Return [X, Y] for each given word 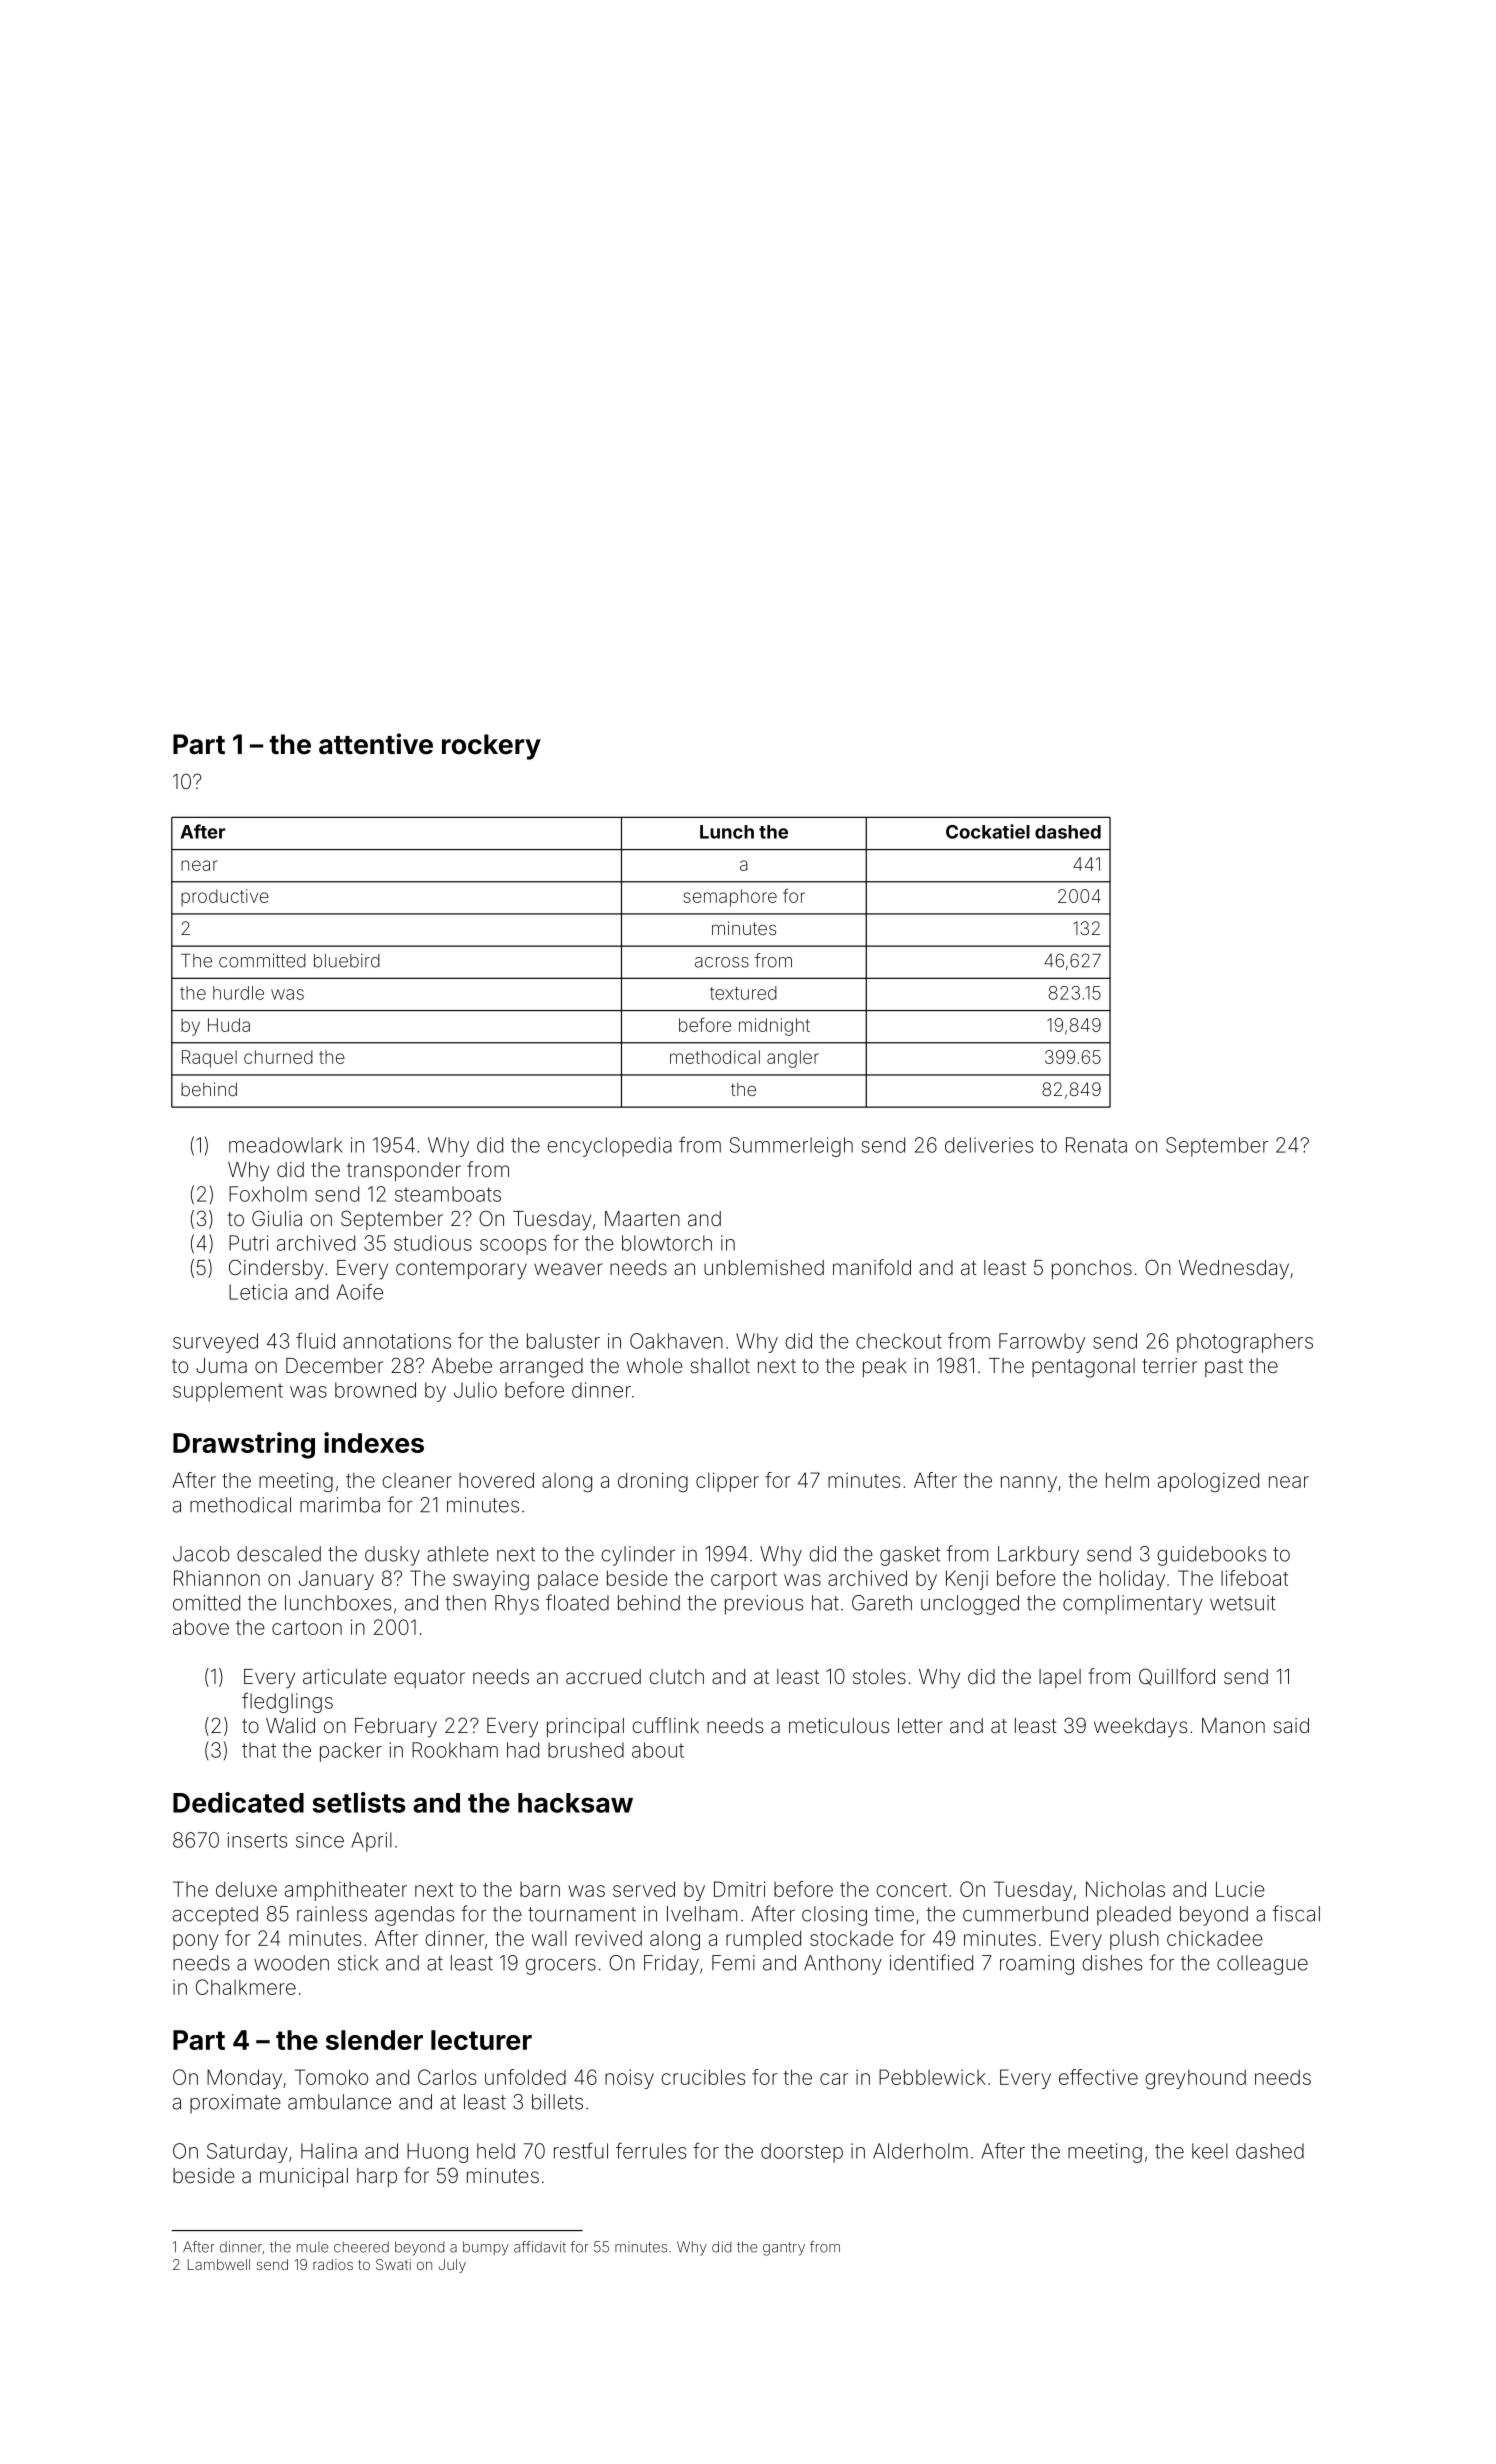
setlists [359, 1802]
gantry [784, 2249]
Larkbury [1038, 1556]
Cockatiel [988, 831]
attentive [376, 744]
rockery [491, 747]
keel [1210, 2151]
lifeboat [1254, 1578]
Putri [248, 1243]
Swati [393, 2264]
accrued [603, 1676]
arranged [541, 1368]
